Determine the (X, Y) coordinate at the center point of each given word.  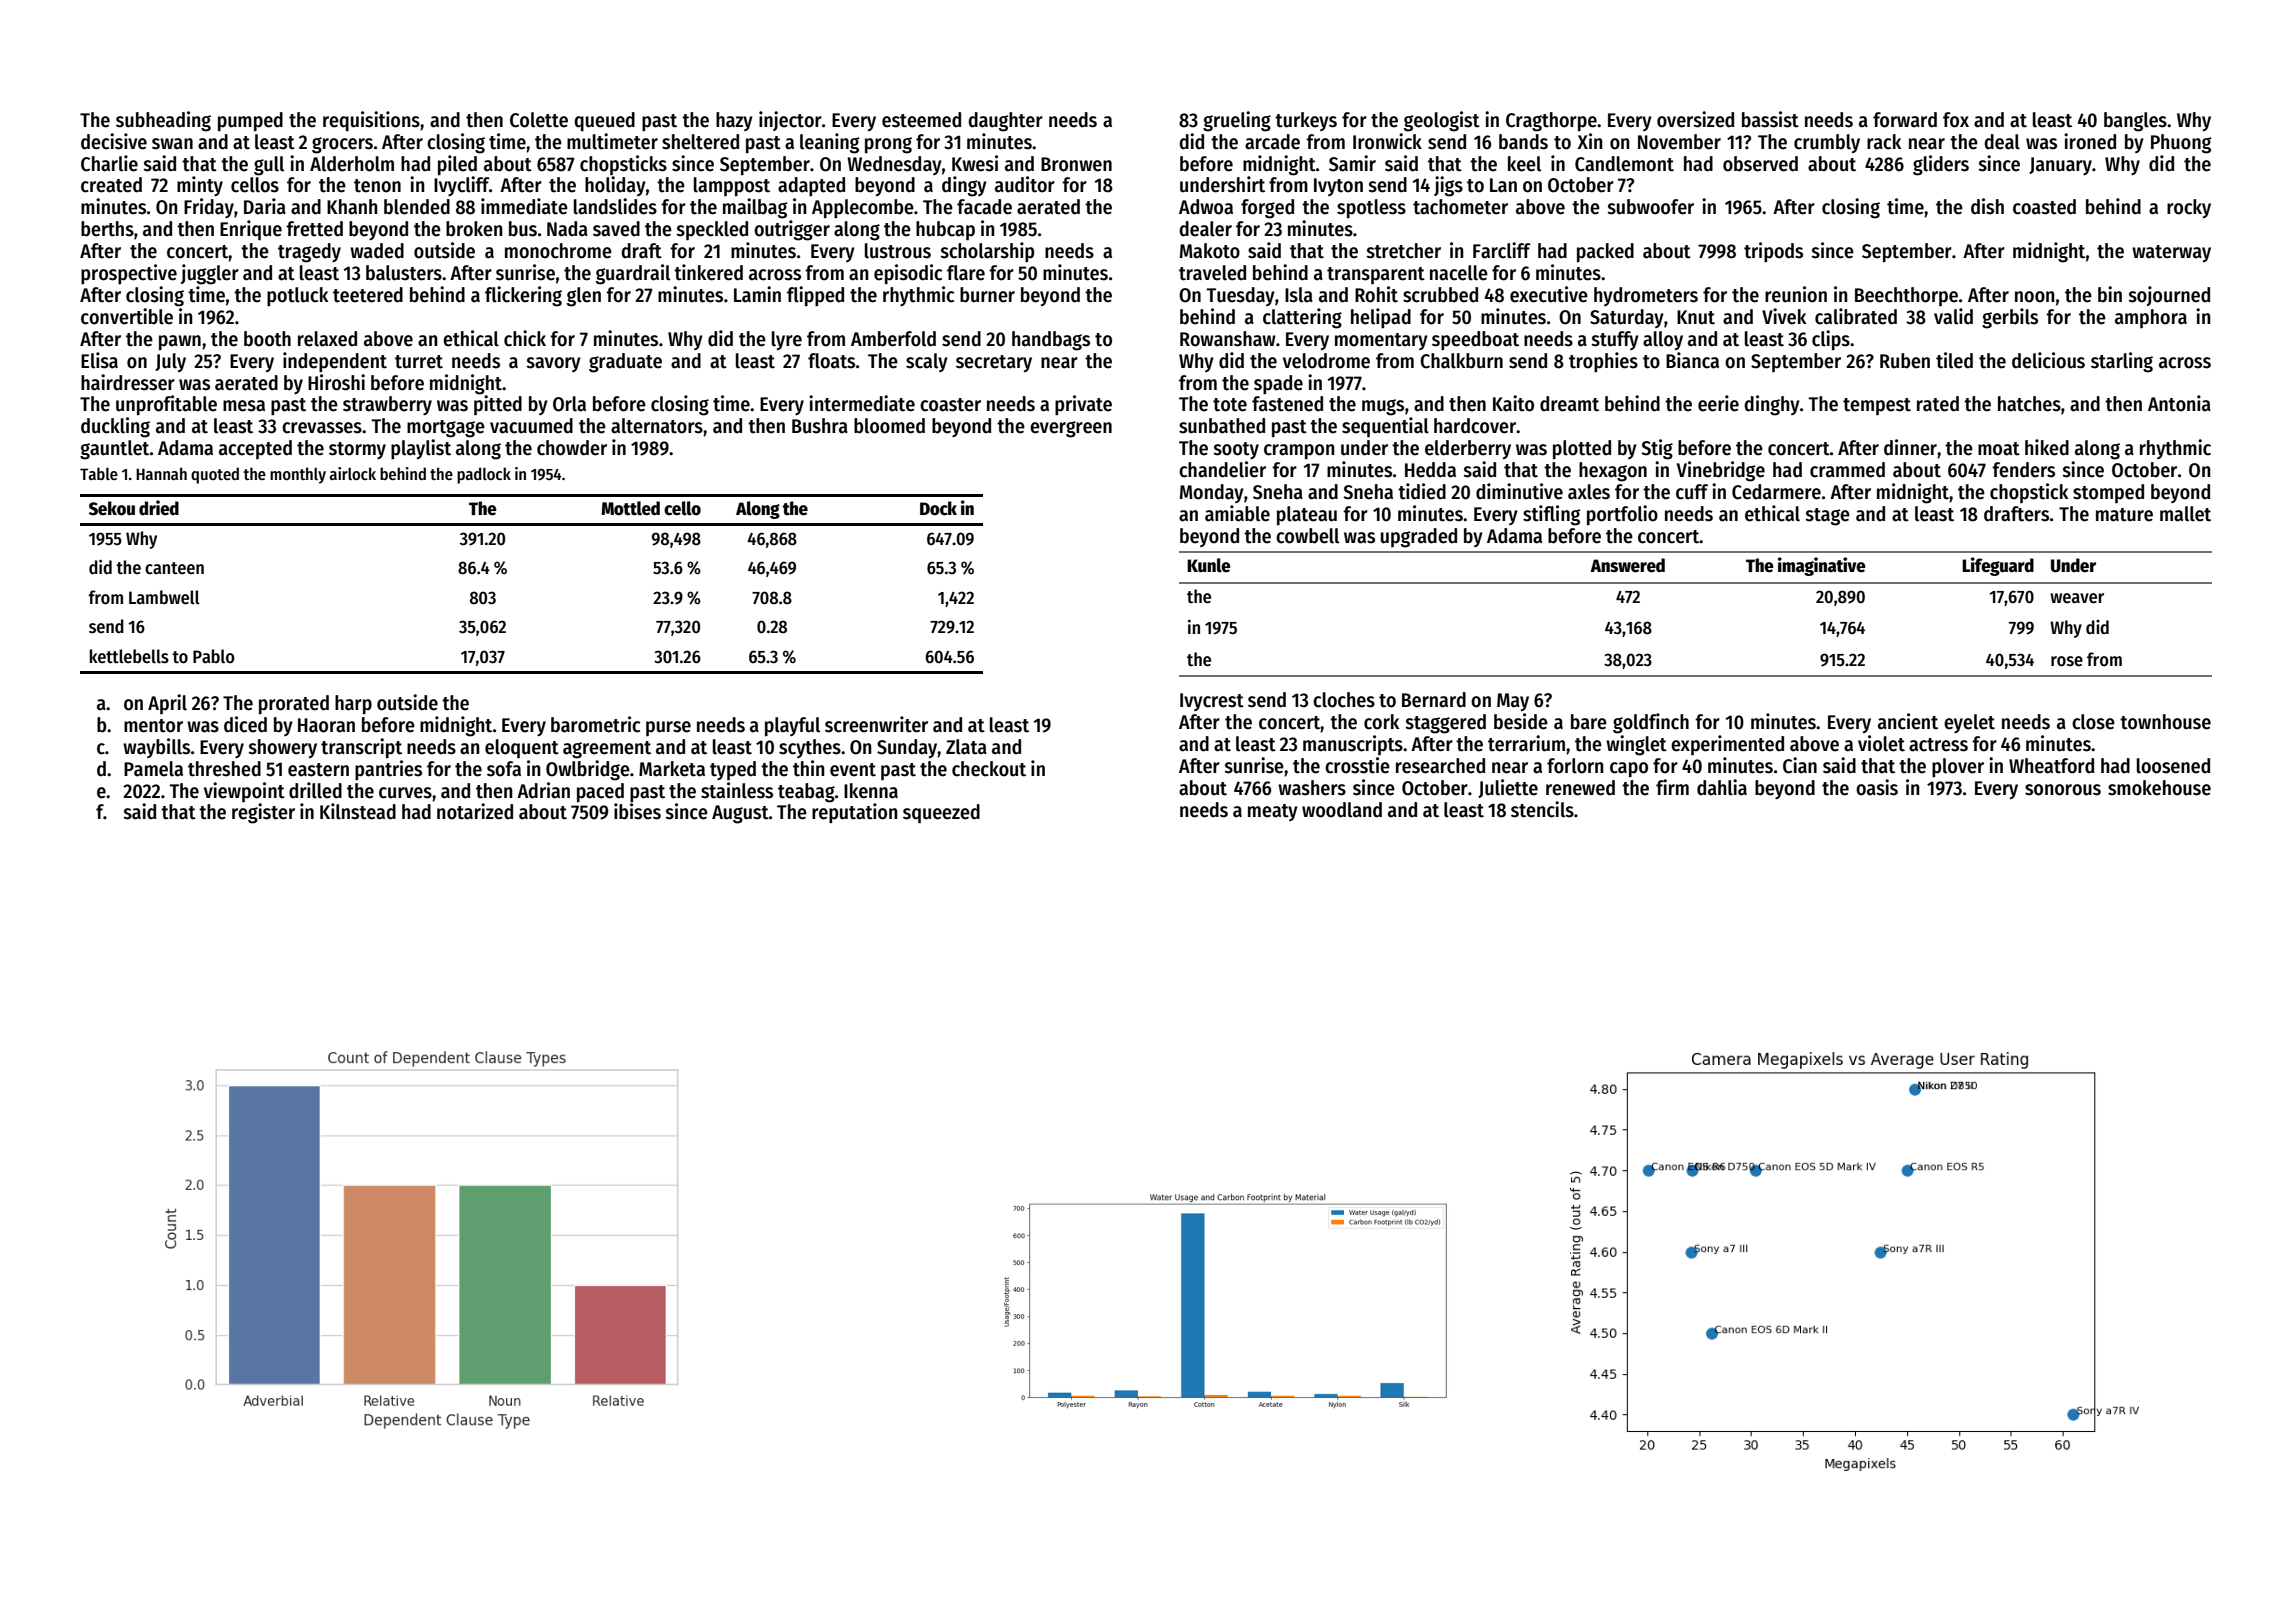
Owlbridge (588, 770)
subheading (163, 121)
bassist (1770, 119)
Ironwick (1387, 141)
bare (1589, 722)
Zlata (966, 747)
